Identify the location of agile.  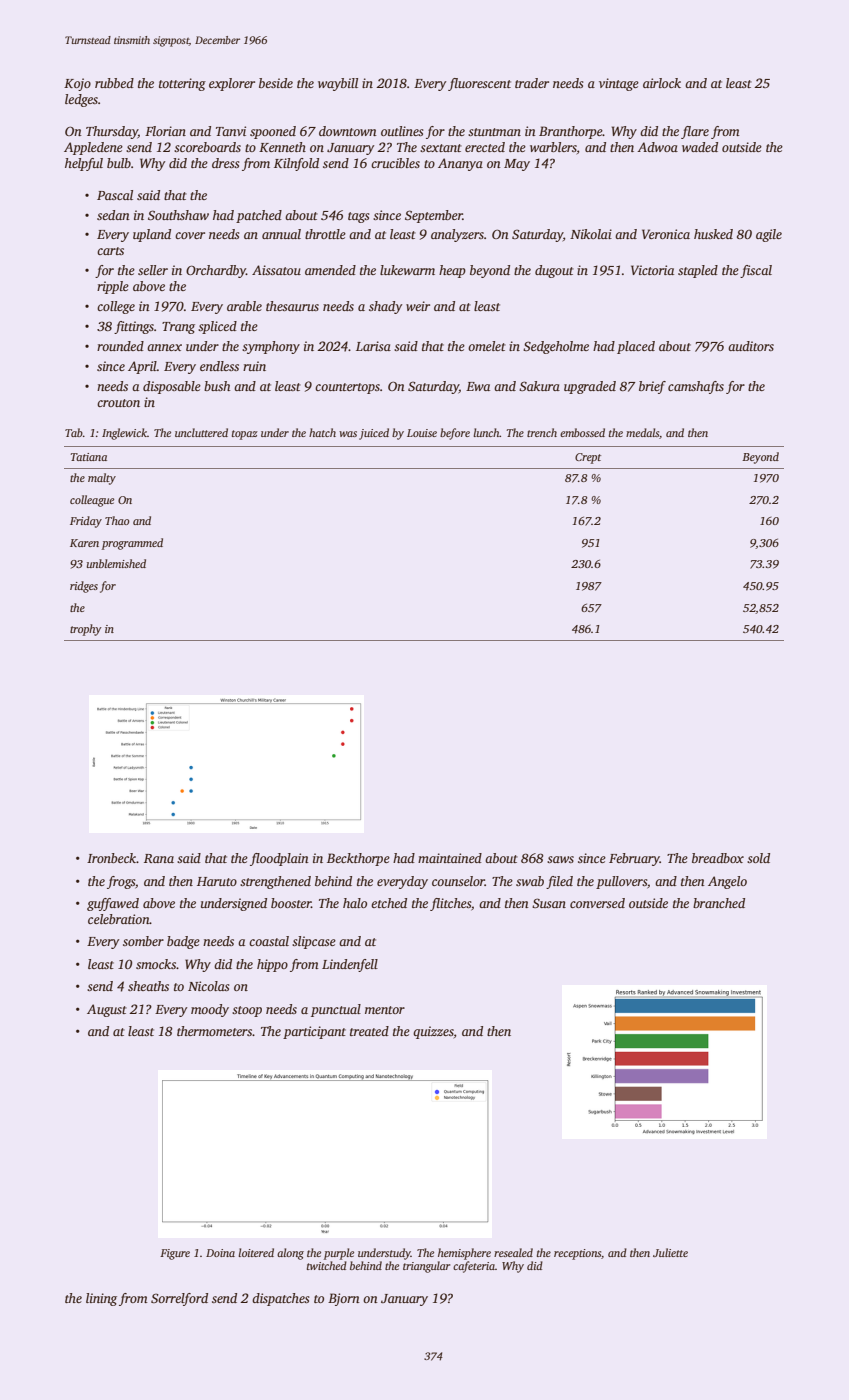
(769, 235).
